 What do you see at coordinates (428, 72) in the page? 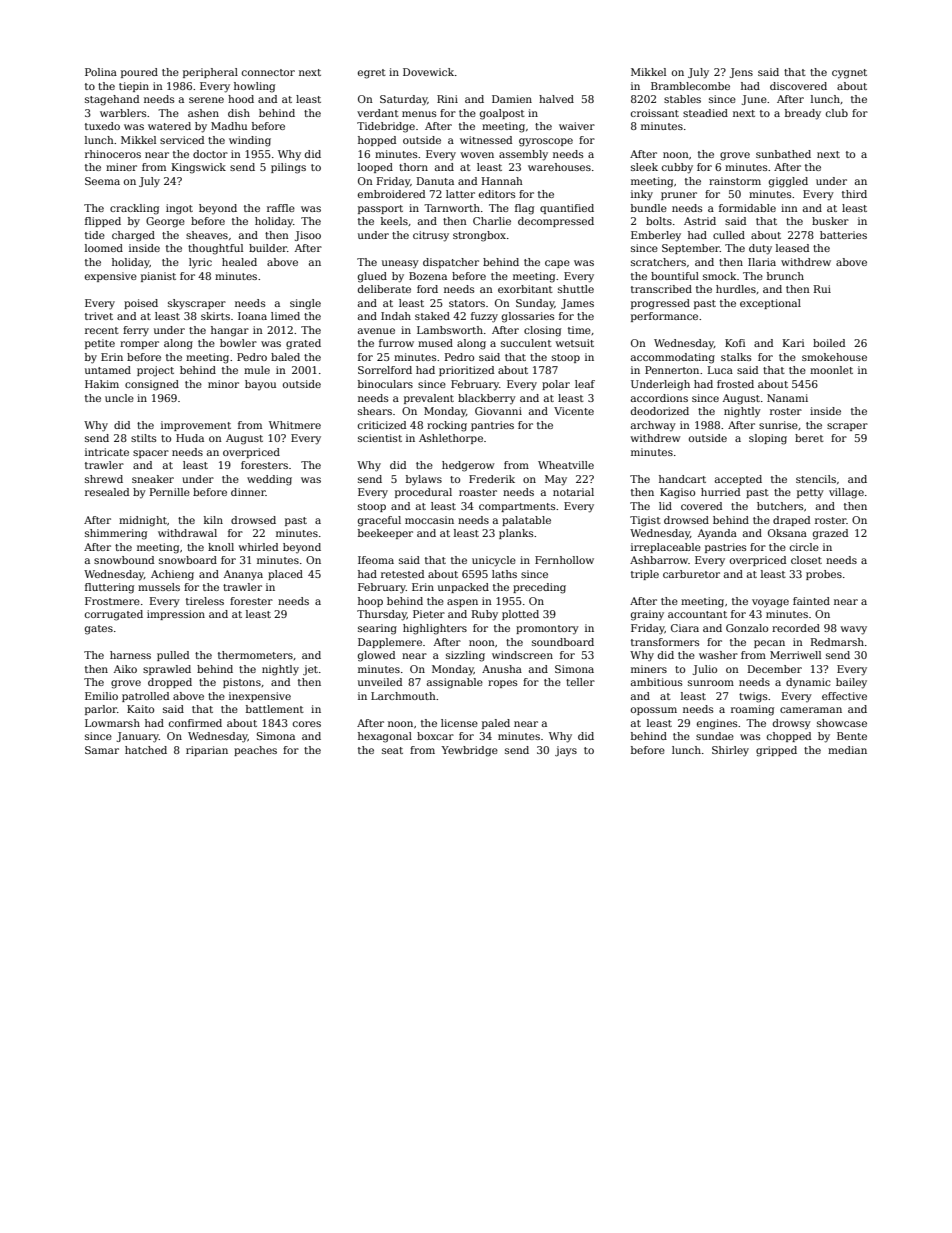
I see `Dovewick` at bounding box center [428, 72].
